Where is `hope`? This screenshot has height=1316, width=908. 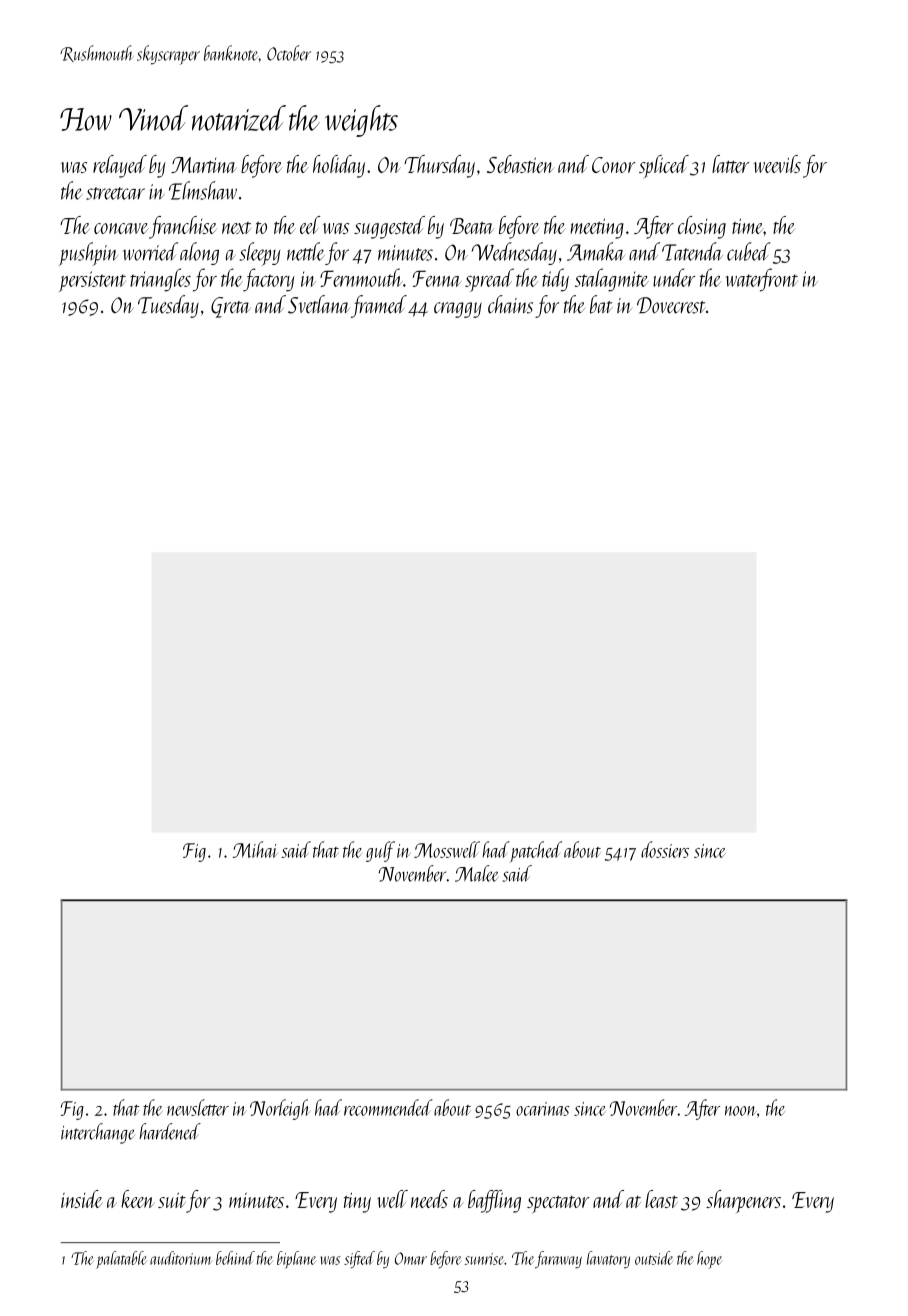
hope is located at coordinates (709, 1260).
